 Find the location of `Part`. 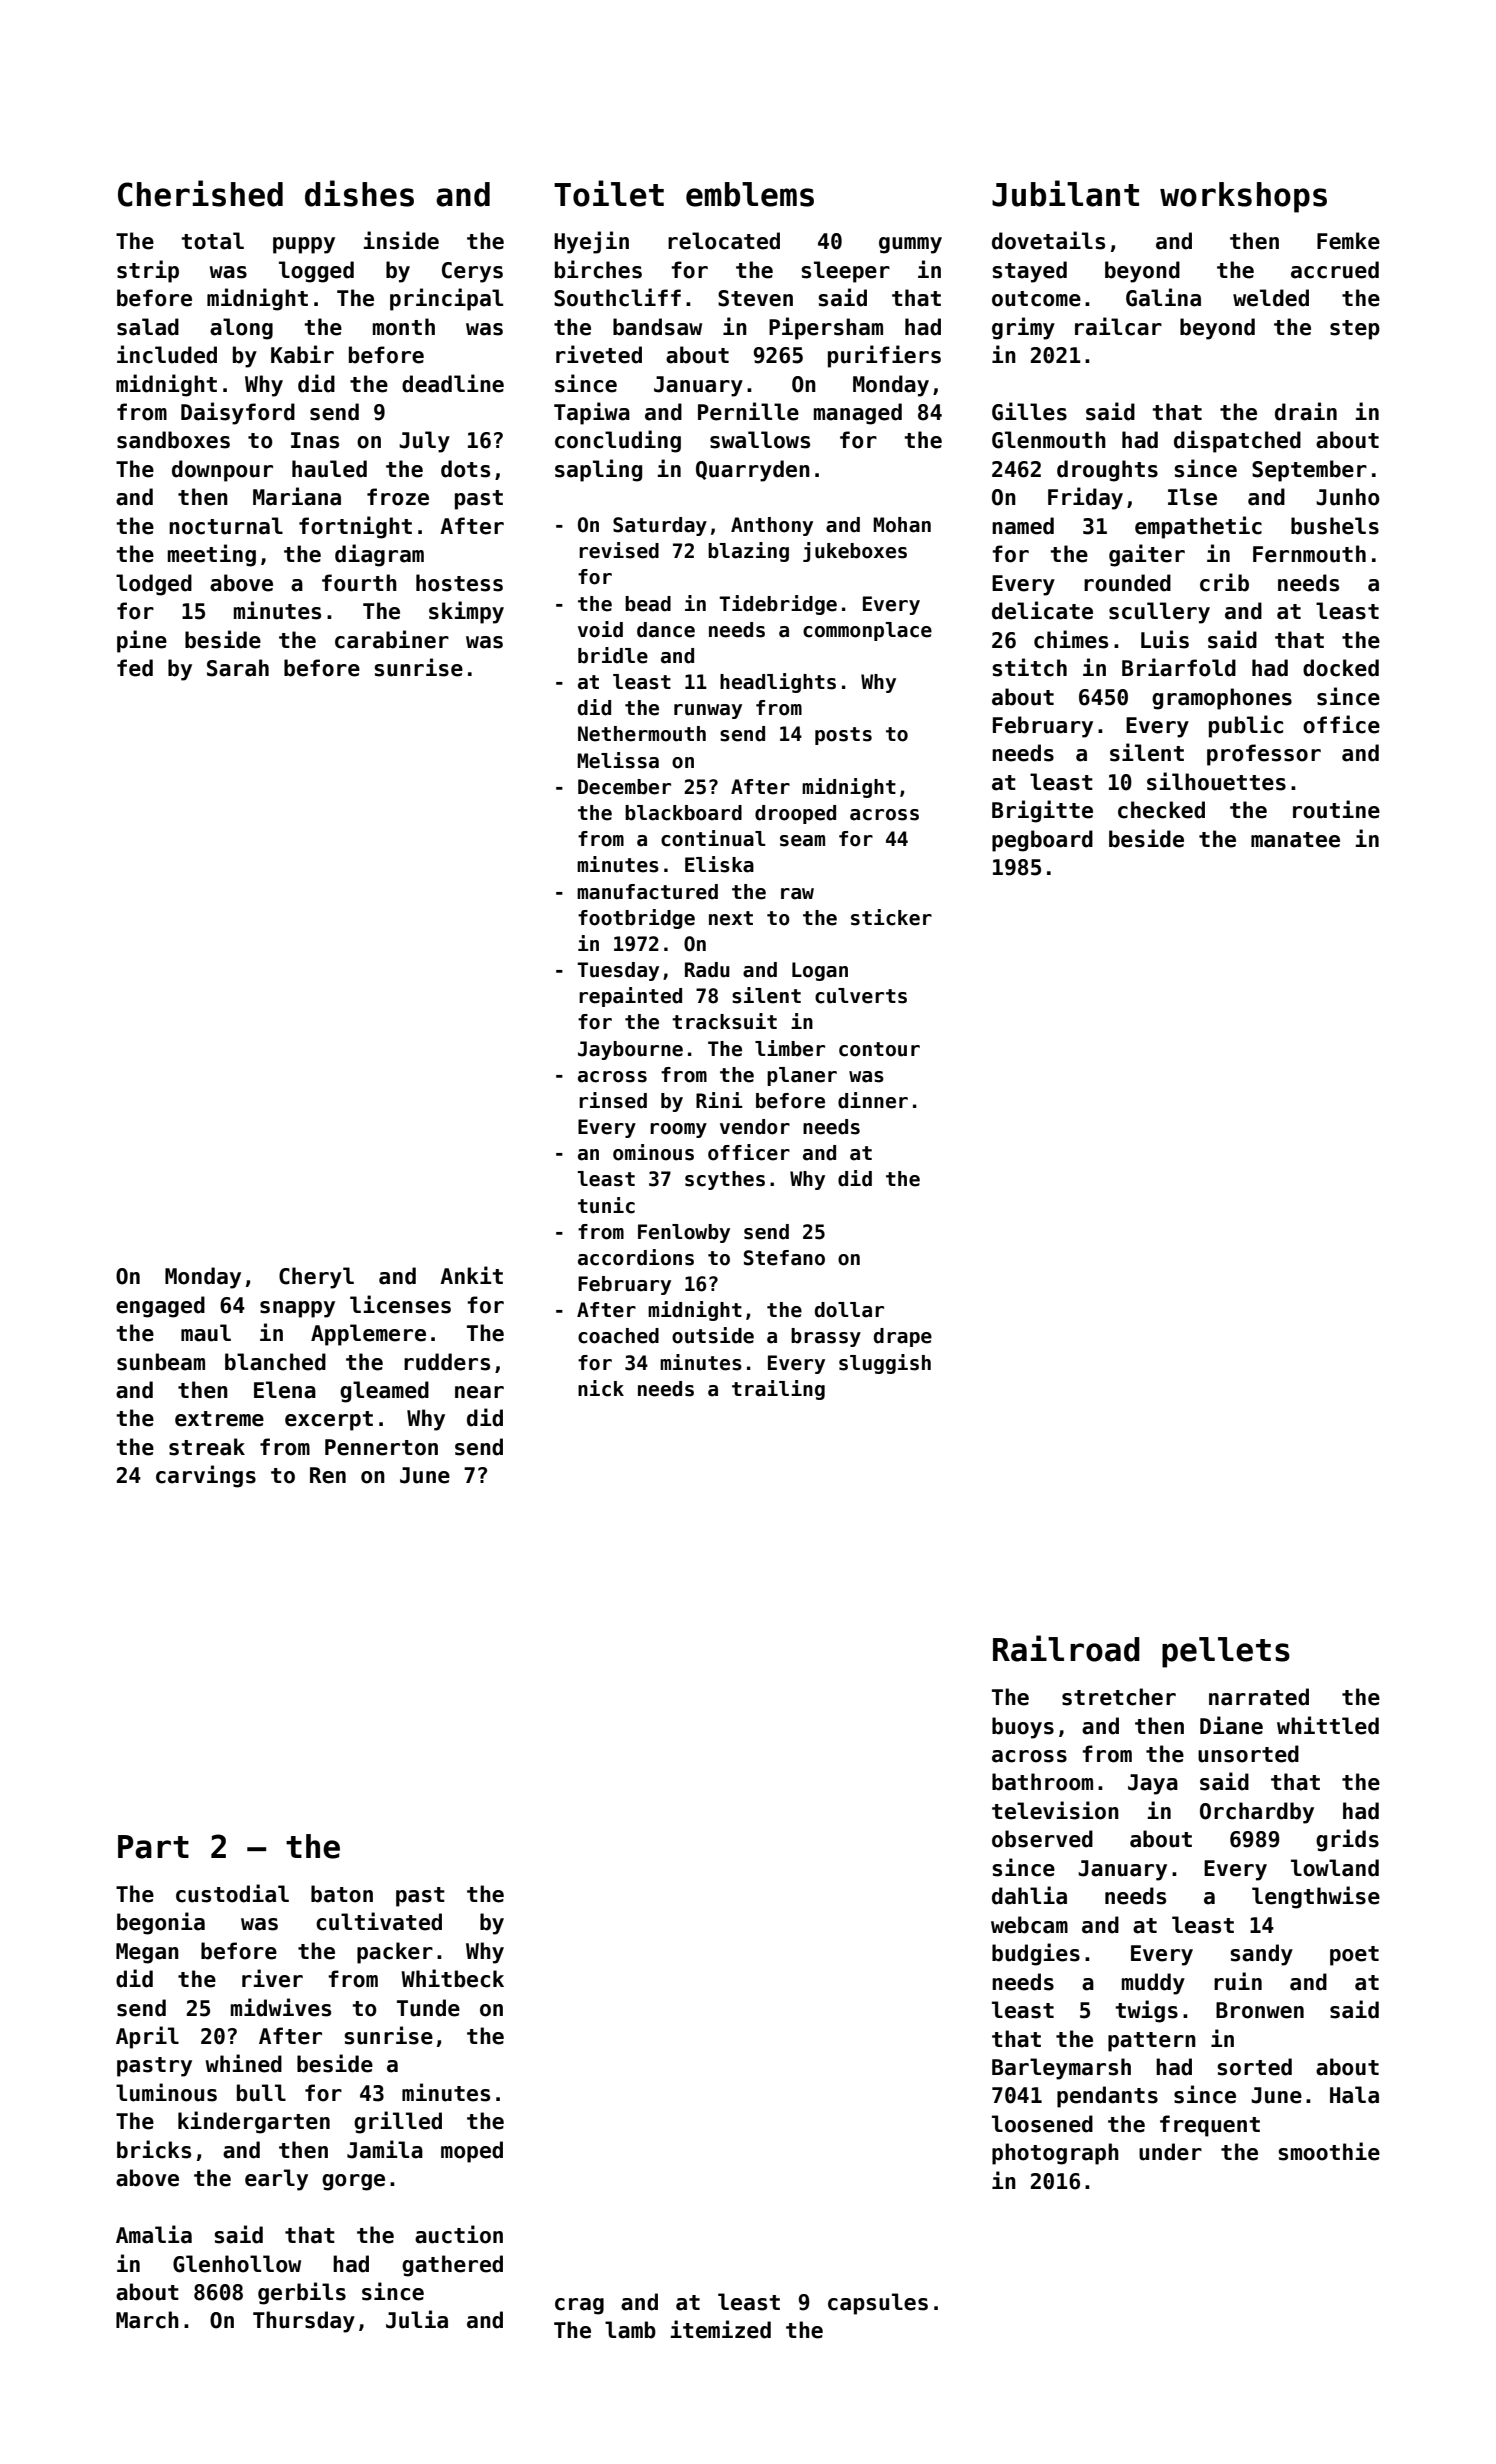

Part is located at coordinates (153, 1847).
